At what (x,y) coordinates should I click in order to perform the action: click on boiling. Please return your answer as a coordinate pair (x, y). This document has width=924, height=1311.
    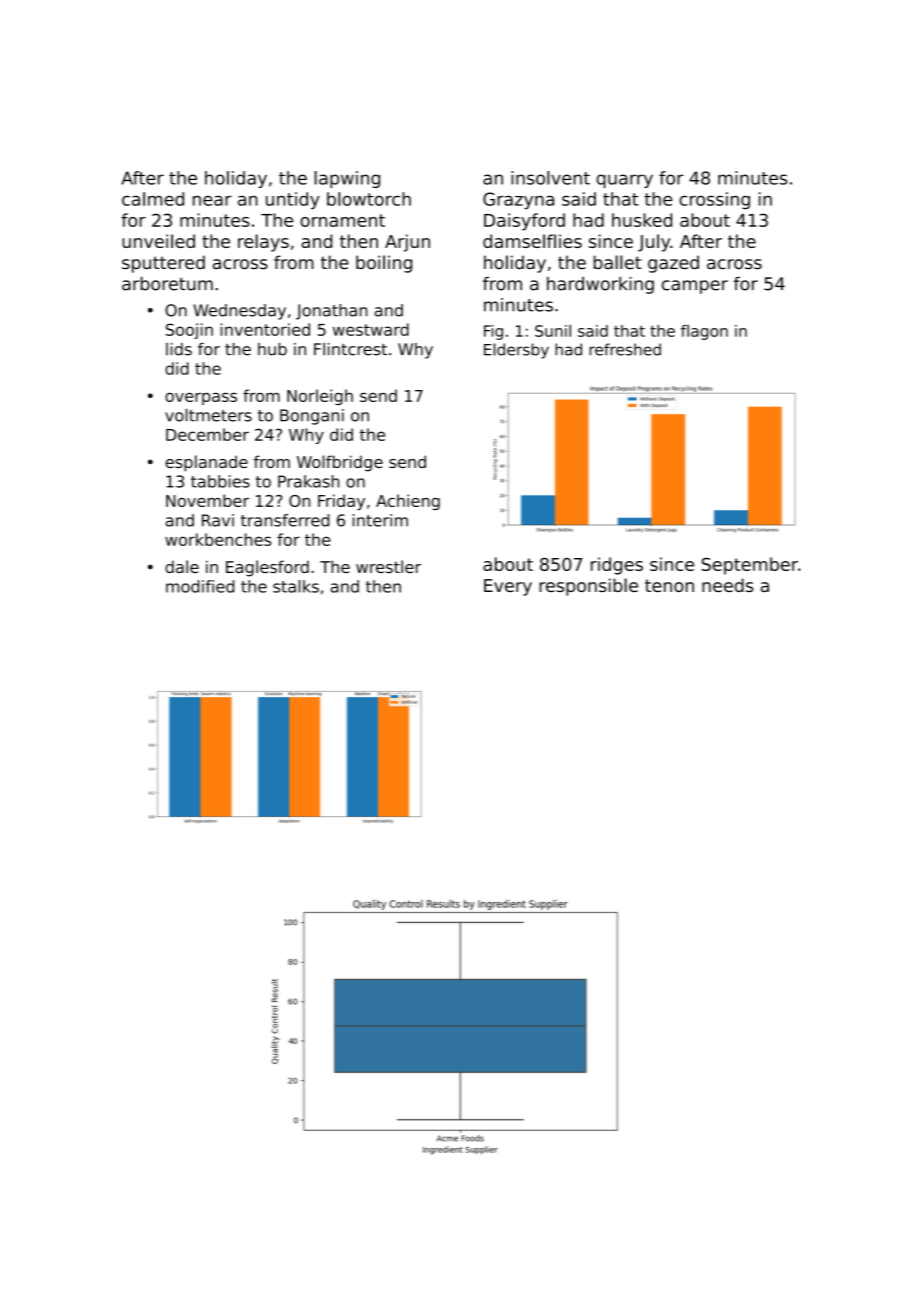
    Looking at the image, I should click on (384, 264).
